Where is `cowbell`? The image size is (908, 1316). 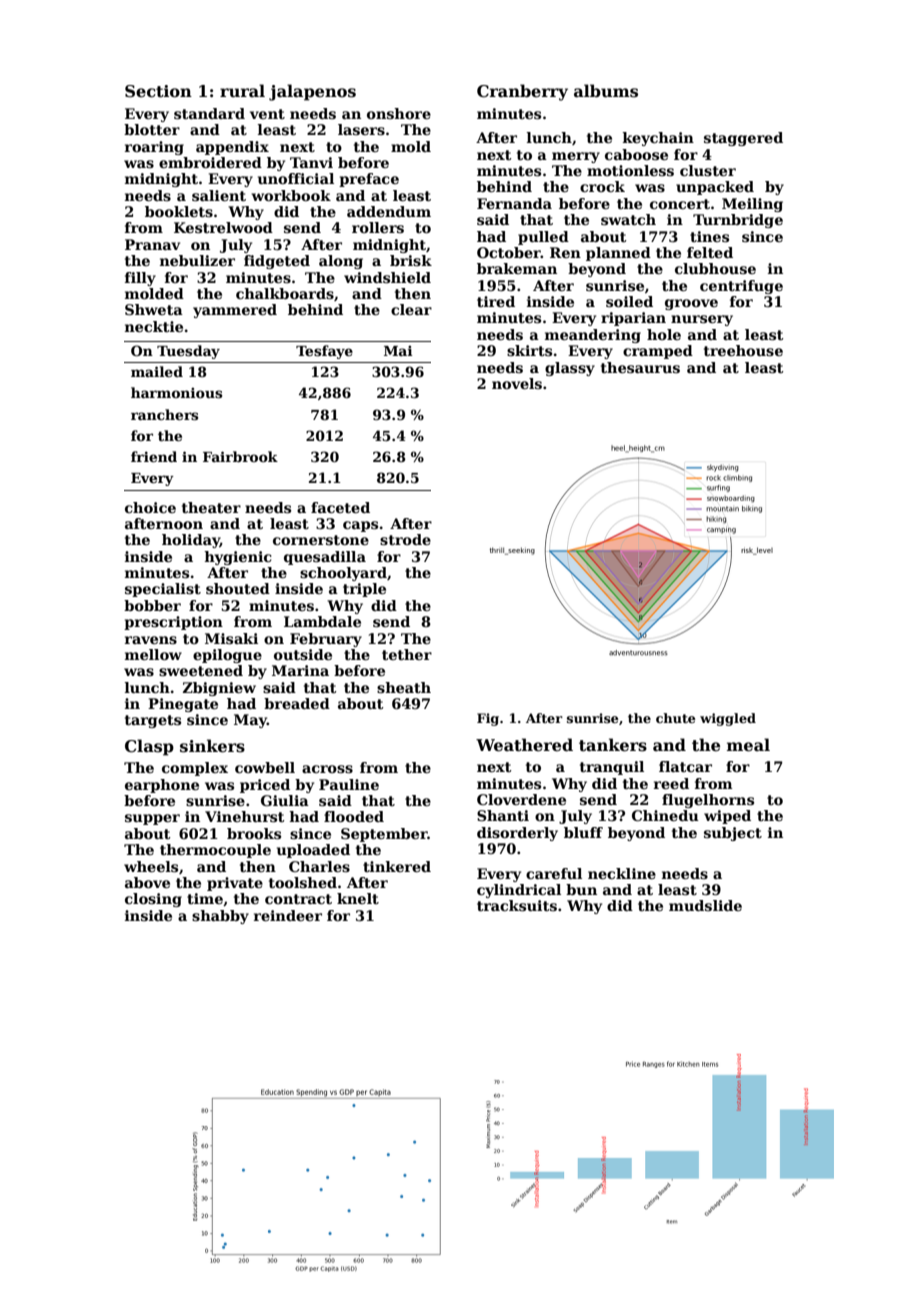
cowbell is located at coordinates (265, 767).
